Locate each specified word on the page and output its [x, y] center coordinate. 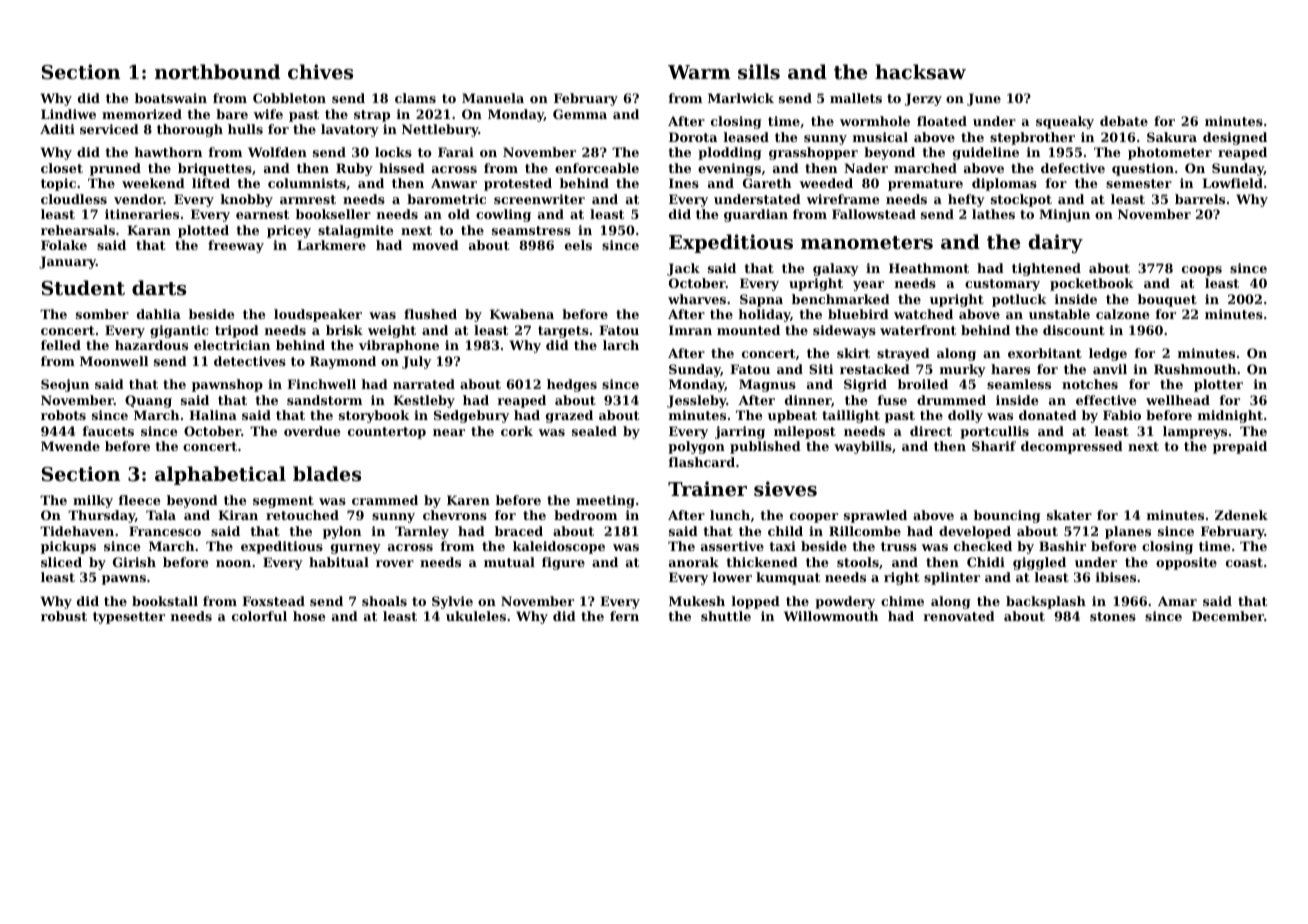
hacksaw [920, 71]
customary [1002, 285]
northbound [217, 71]
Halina [213, 415]
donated [1048, 415]
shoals [384, 601]
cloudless [74, 199]
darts [159, 288]
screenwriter [539, 199]
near [449, 432]
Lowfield [1232, 183]
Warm [699, 72]
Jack [683, 269]
